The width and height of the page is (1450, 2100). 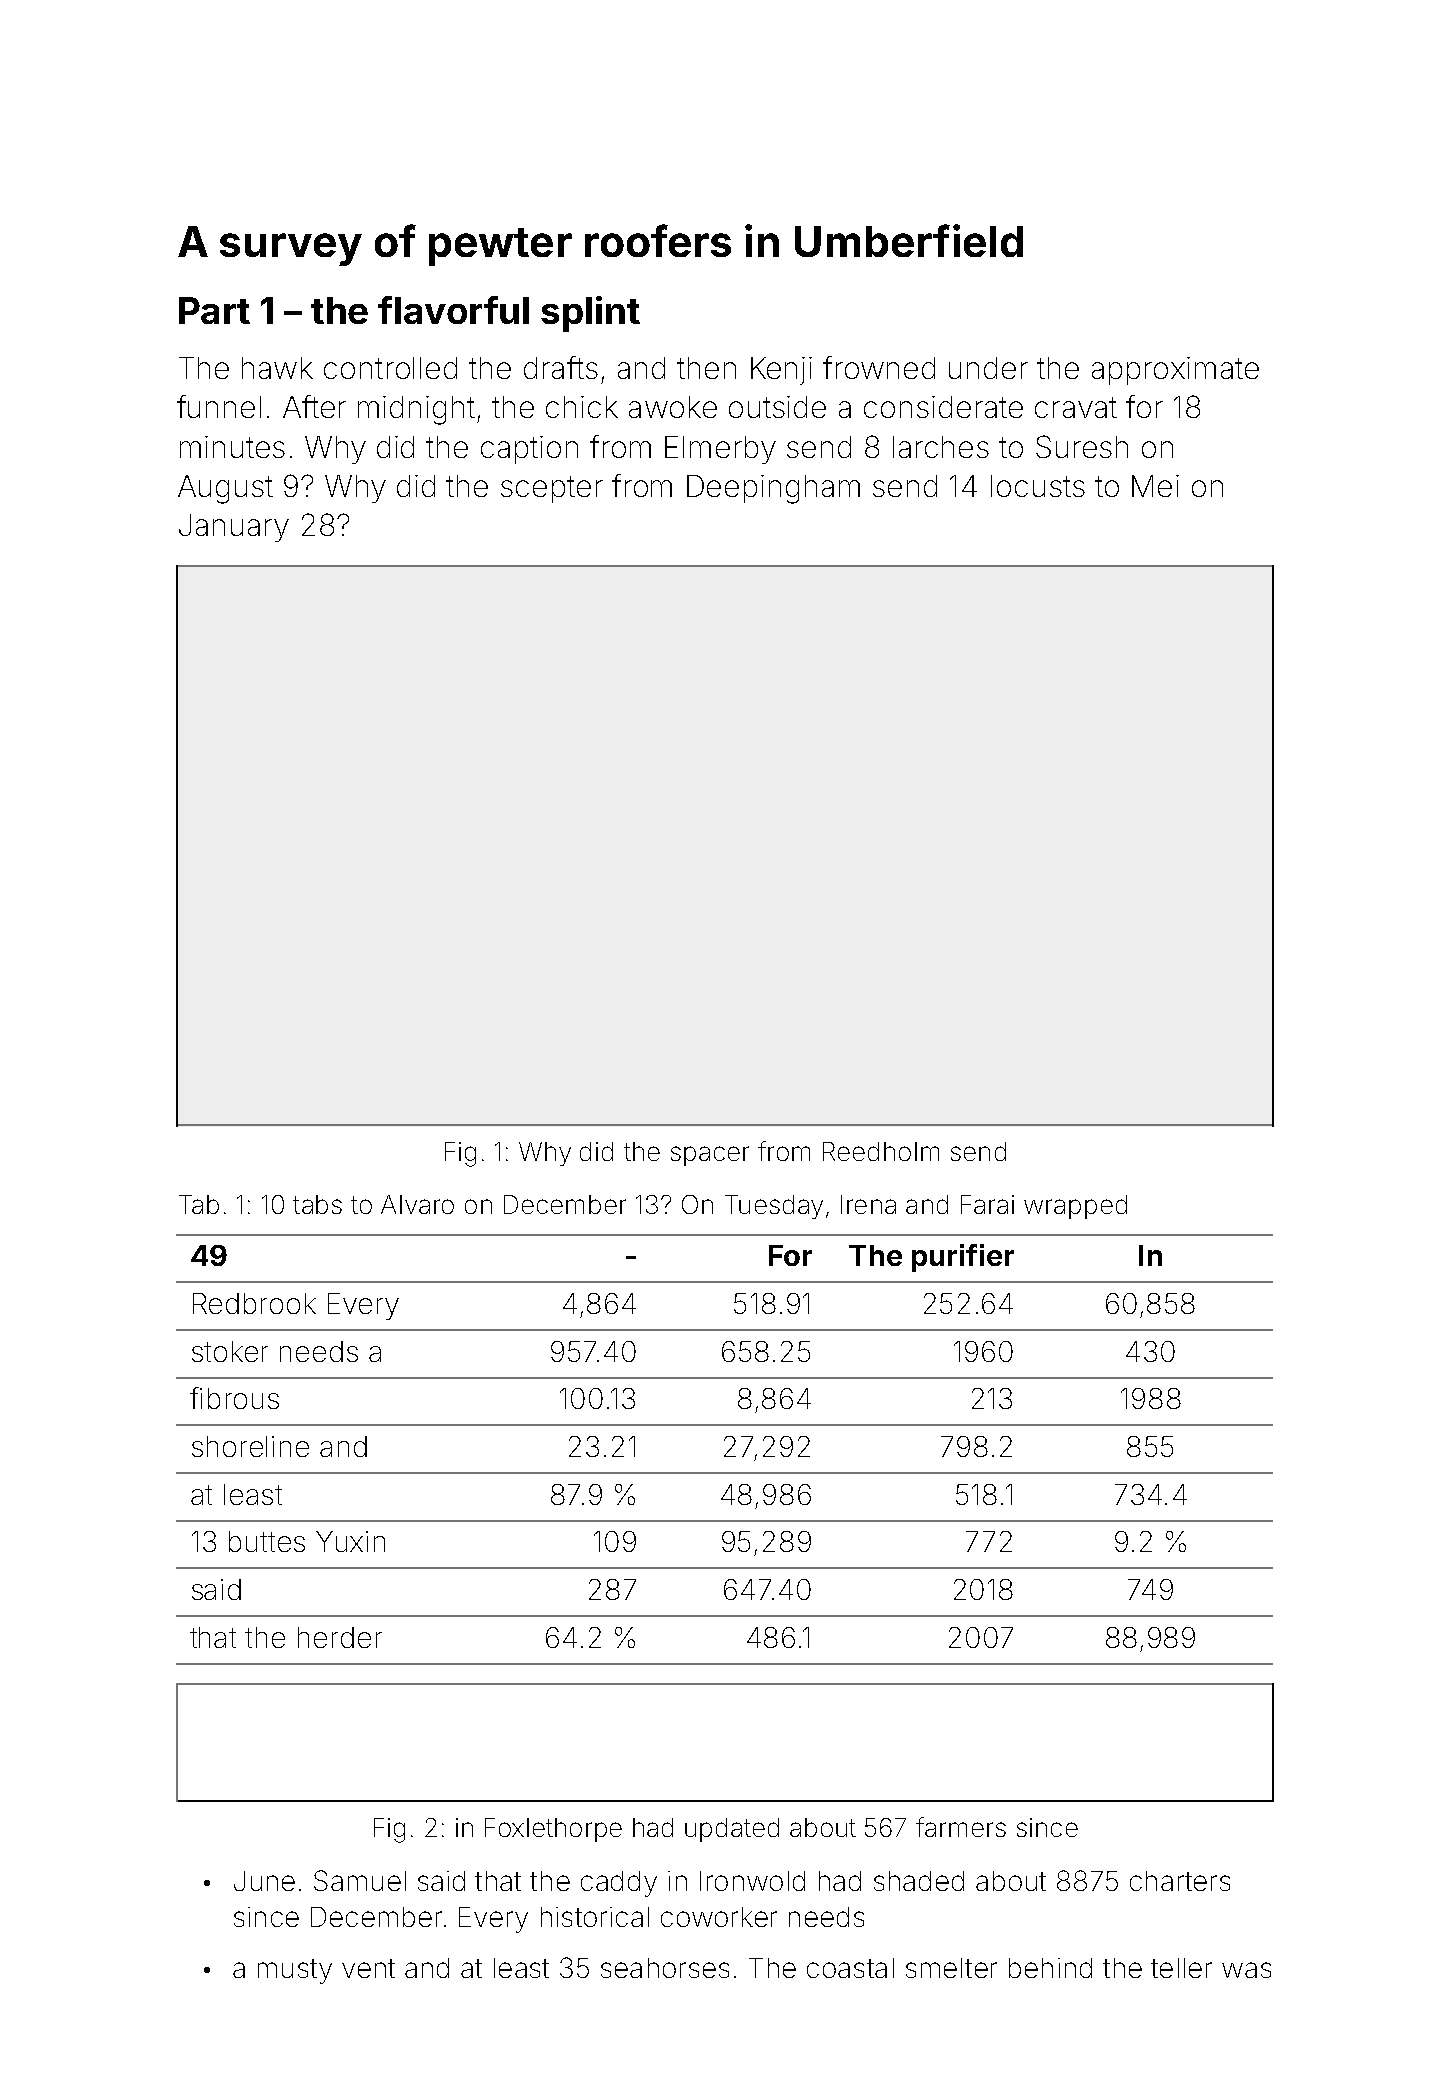 What do you see at coordinates (317, 1204) in the page?
I see `tabs` at bounding box center [317, 1204].
